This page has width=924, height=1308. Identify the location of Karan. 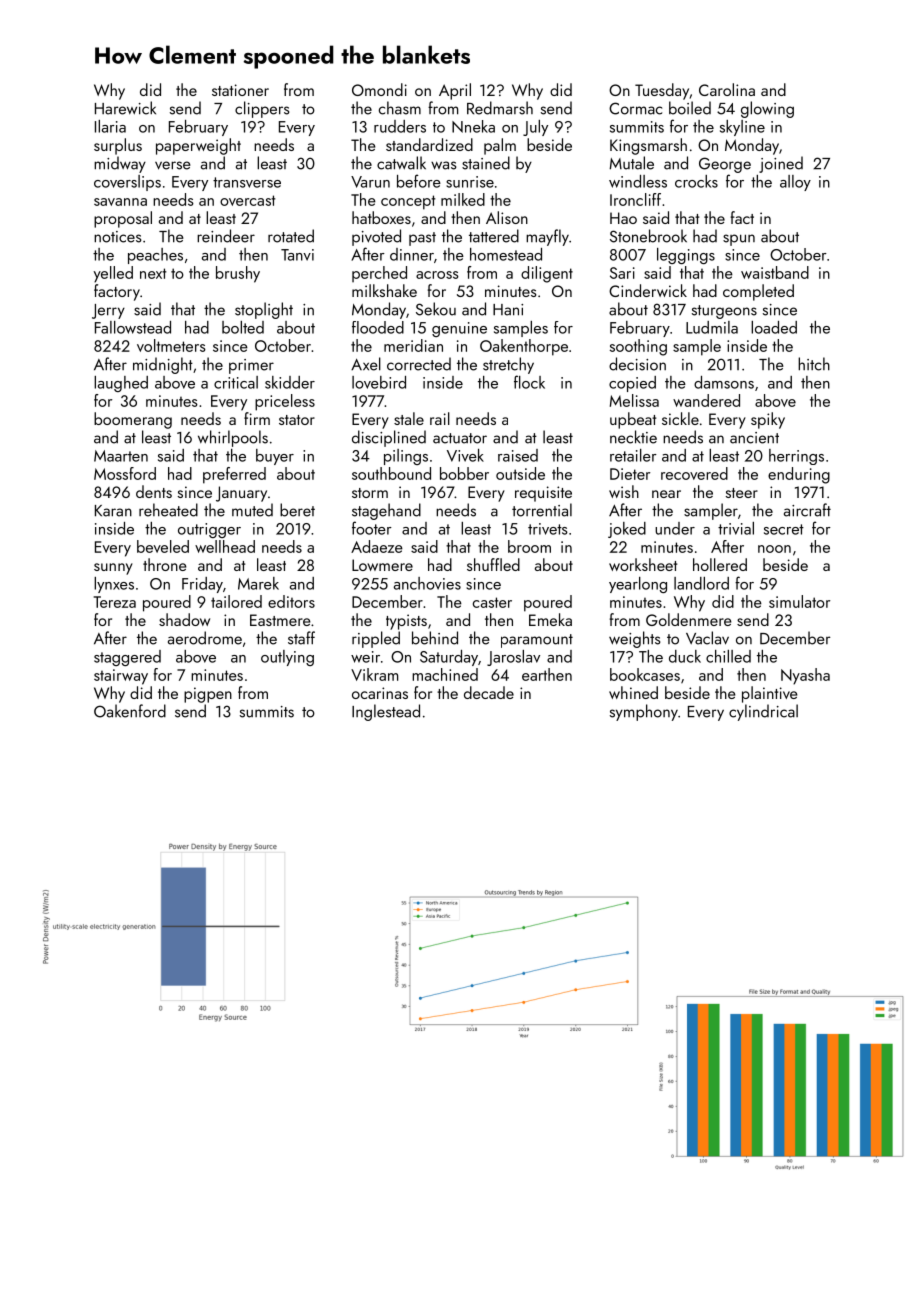
(113, 511).
